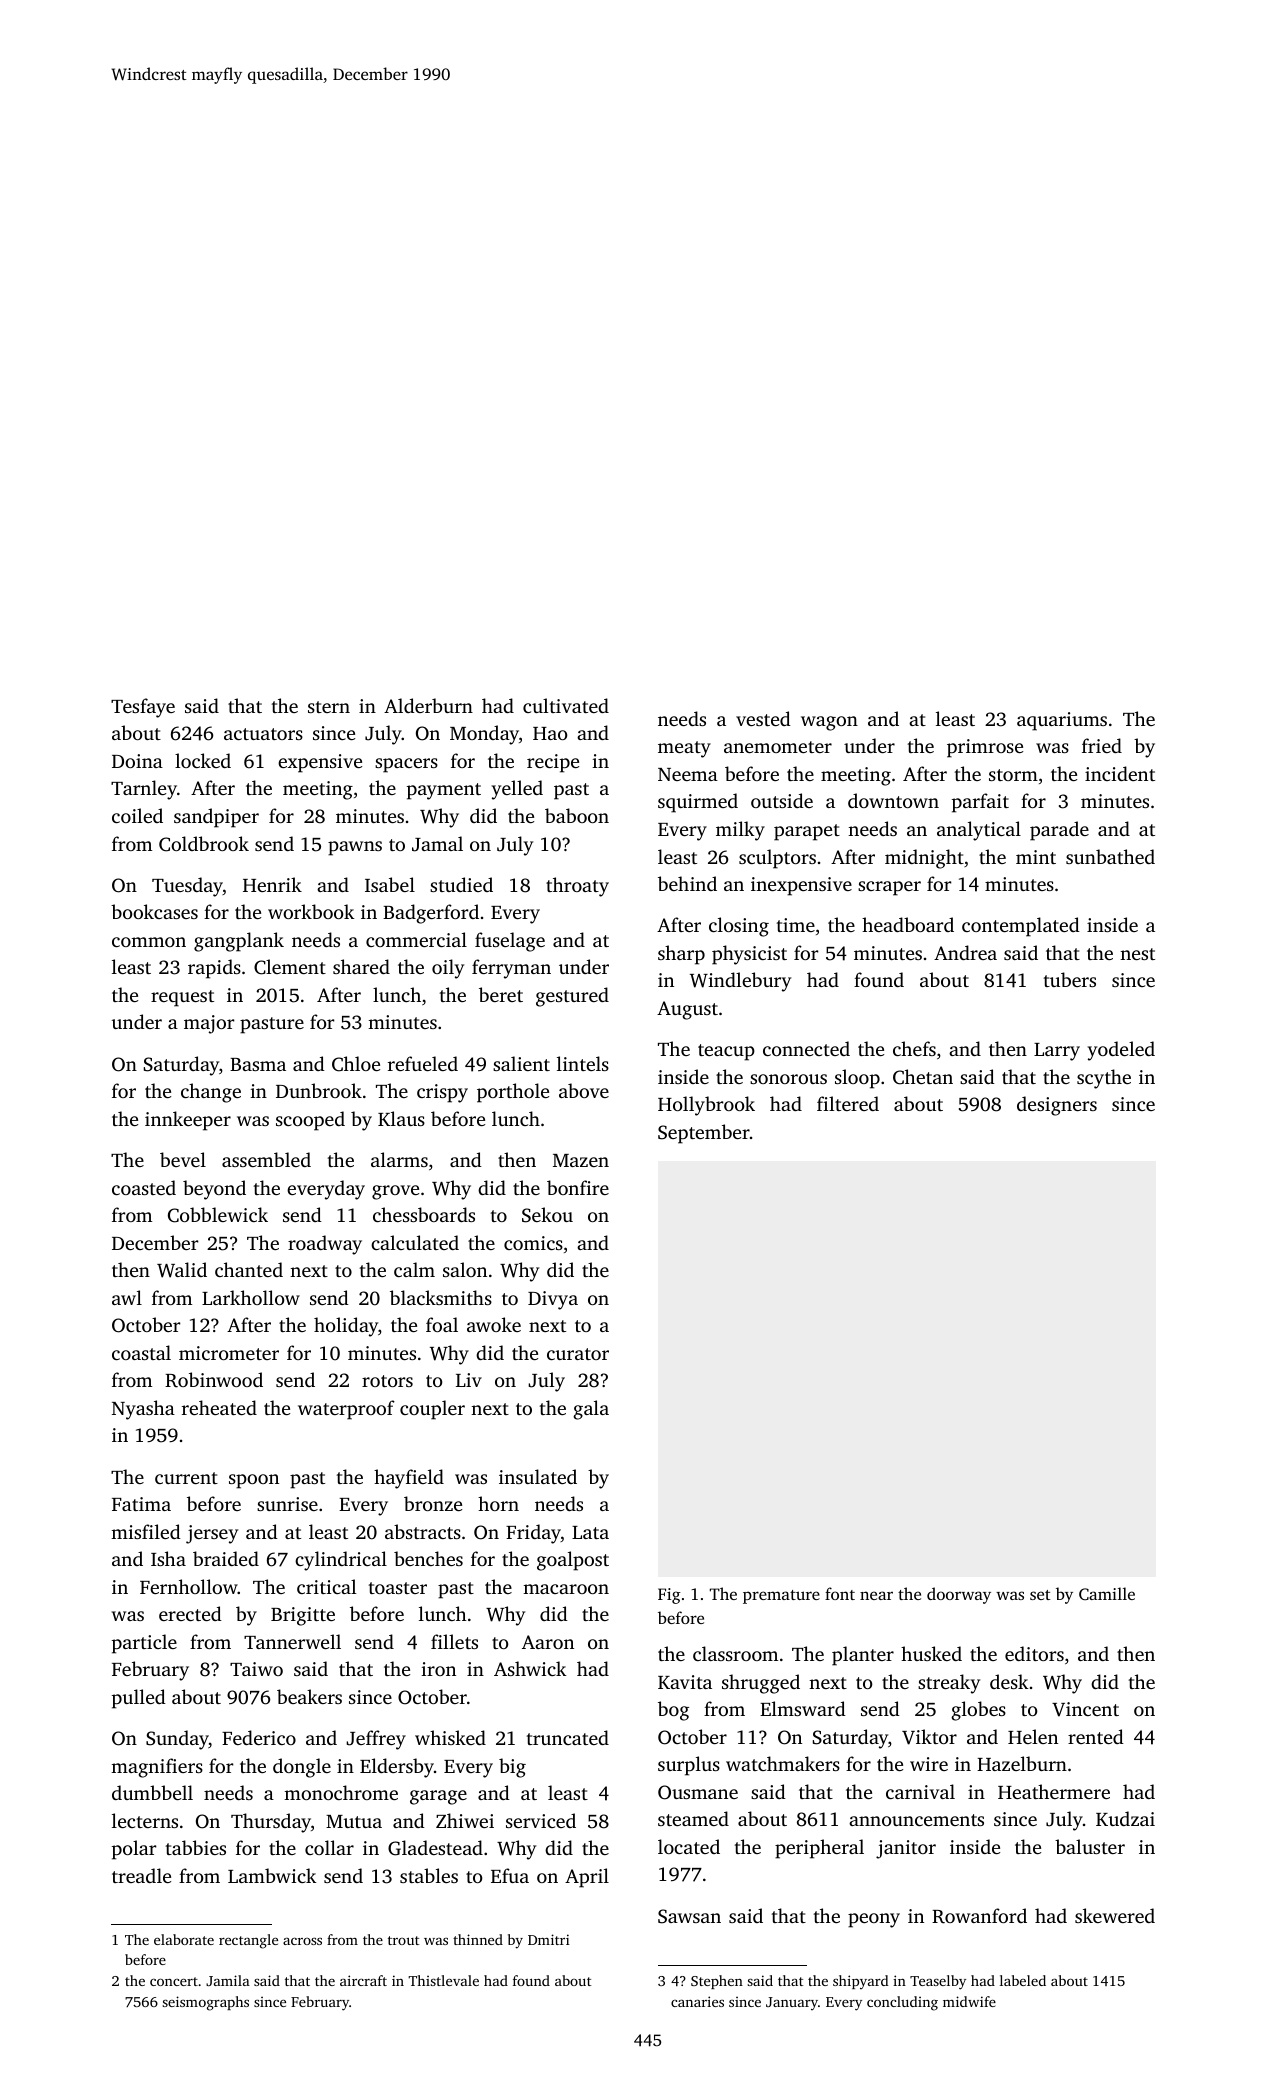  I want to click on concert, so click(174, 1981).
